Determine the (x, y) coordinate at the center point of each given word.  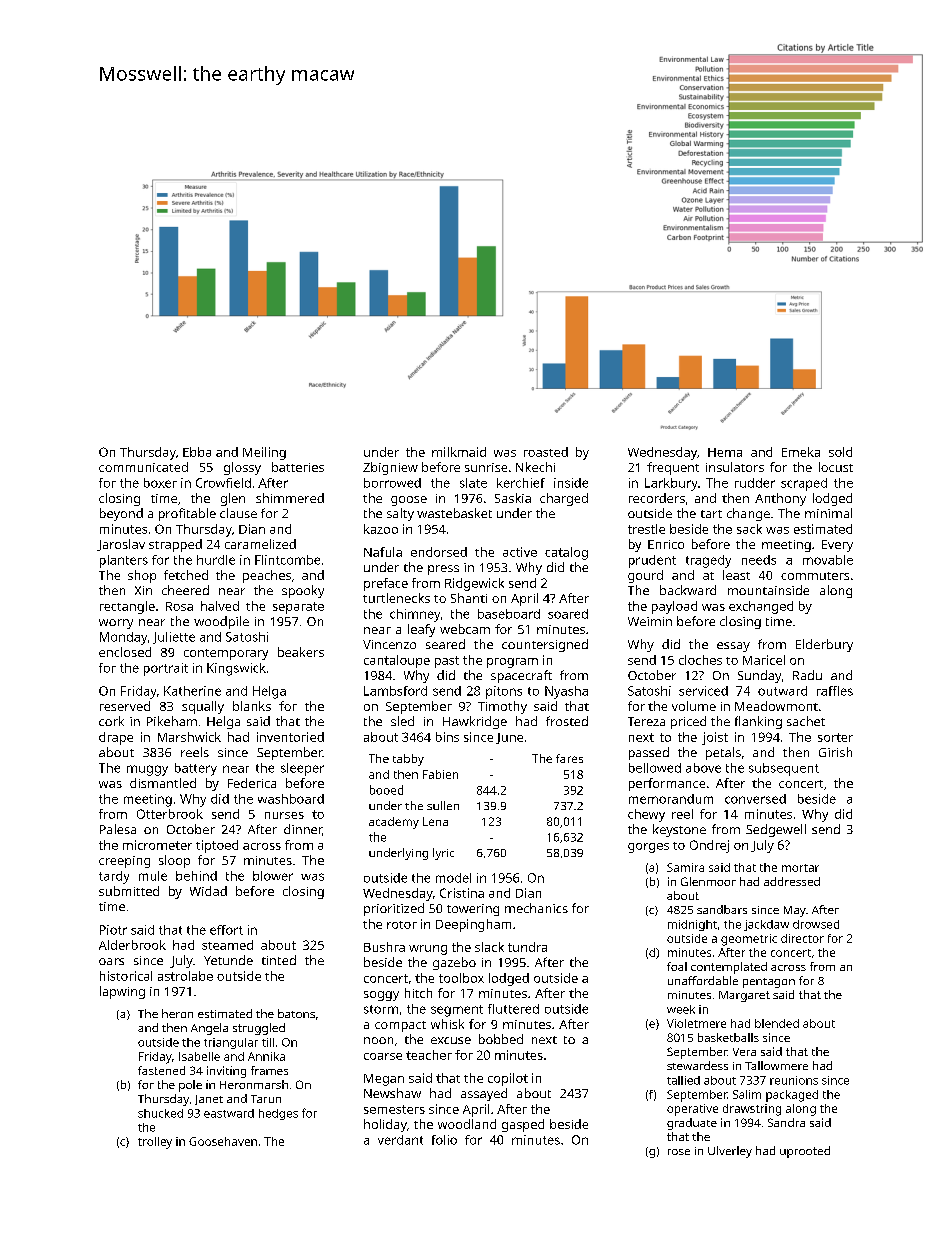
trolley (155, 1143)
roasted (546, 452)
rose (679, 1152)
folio (444, 1140)
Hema (725, 452)
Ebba (197, 452)
